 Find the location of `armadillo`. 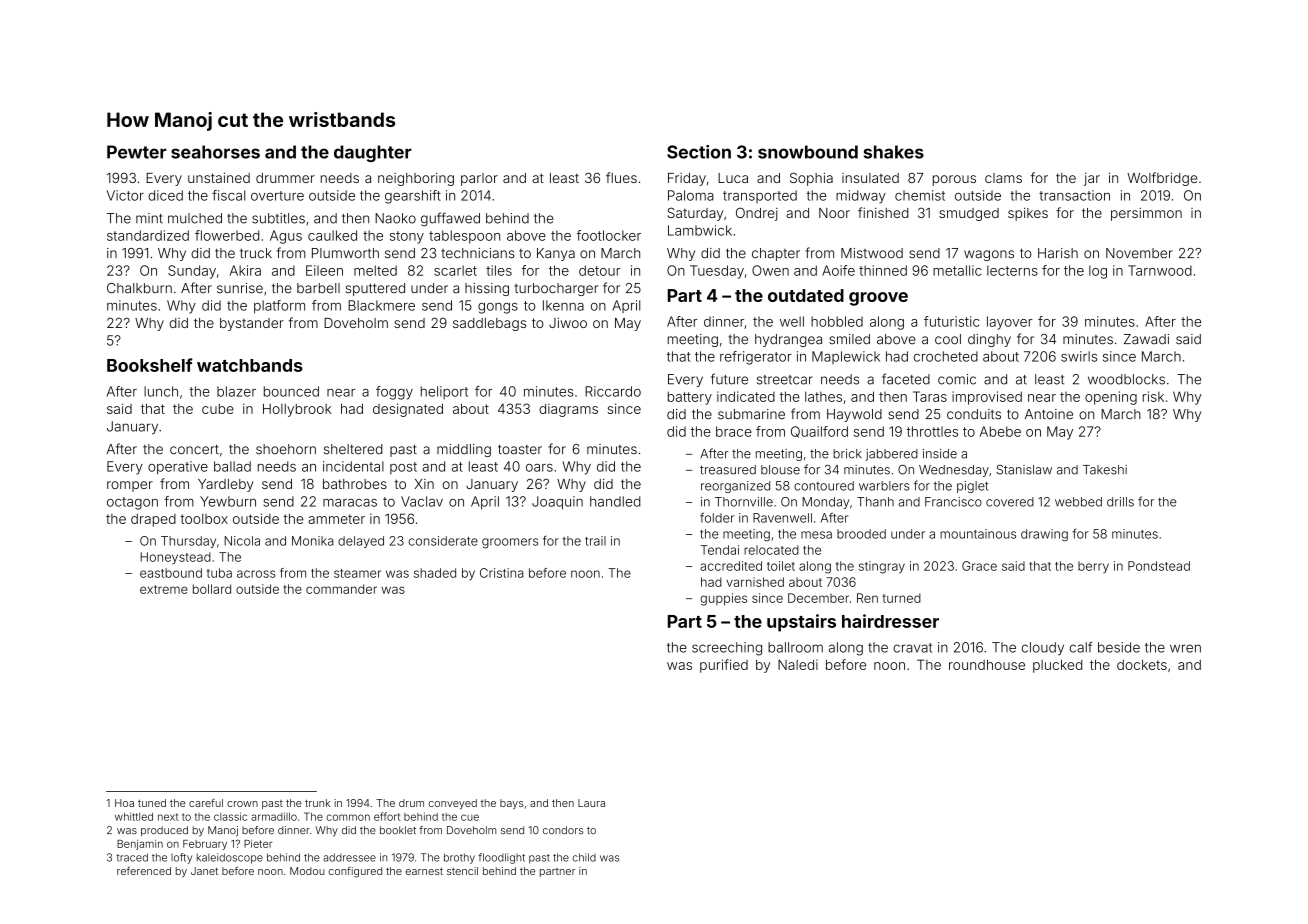

armadillo is located at coordinates (274, 816).
